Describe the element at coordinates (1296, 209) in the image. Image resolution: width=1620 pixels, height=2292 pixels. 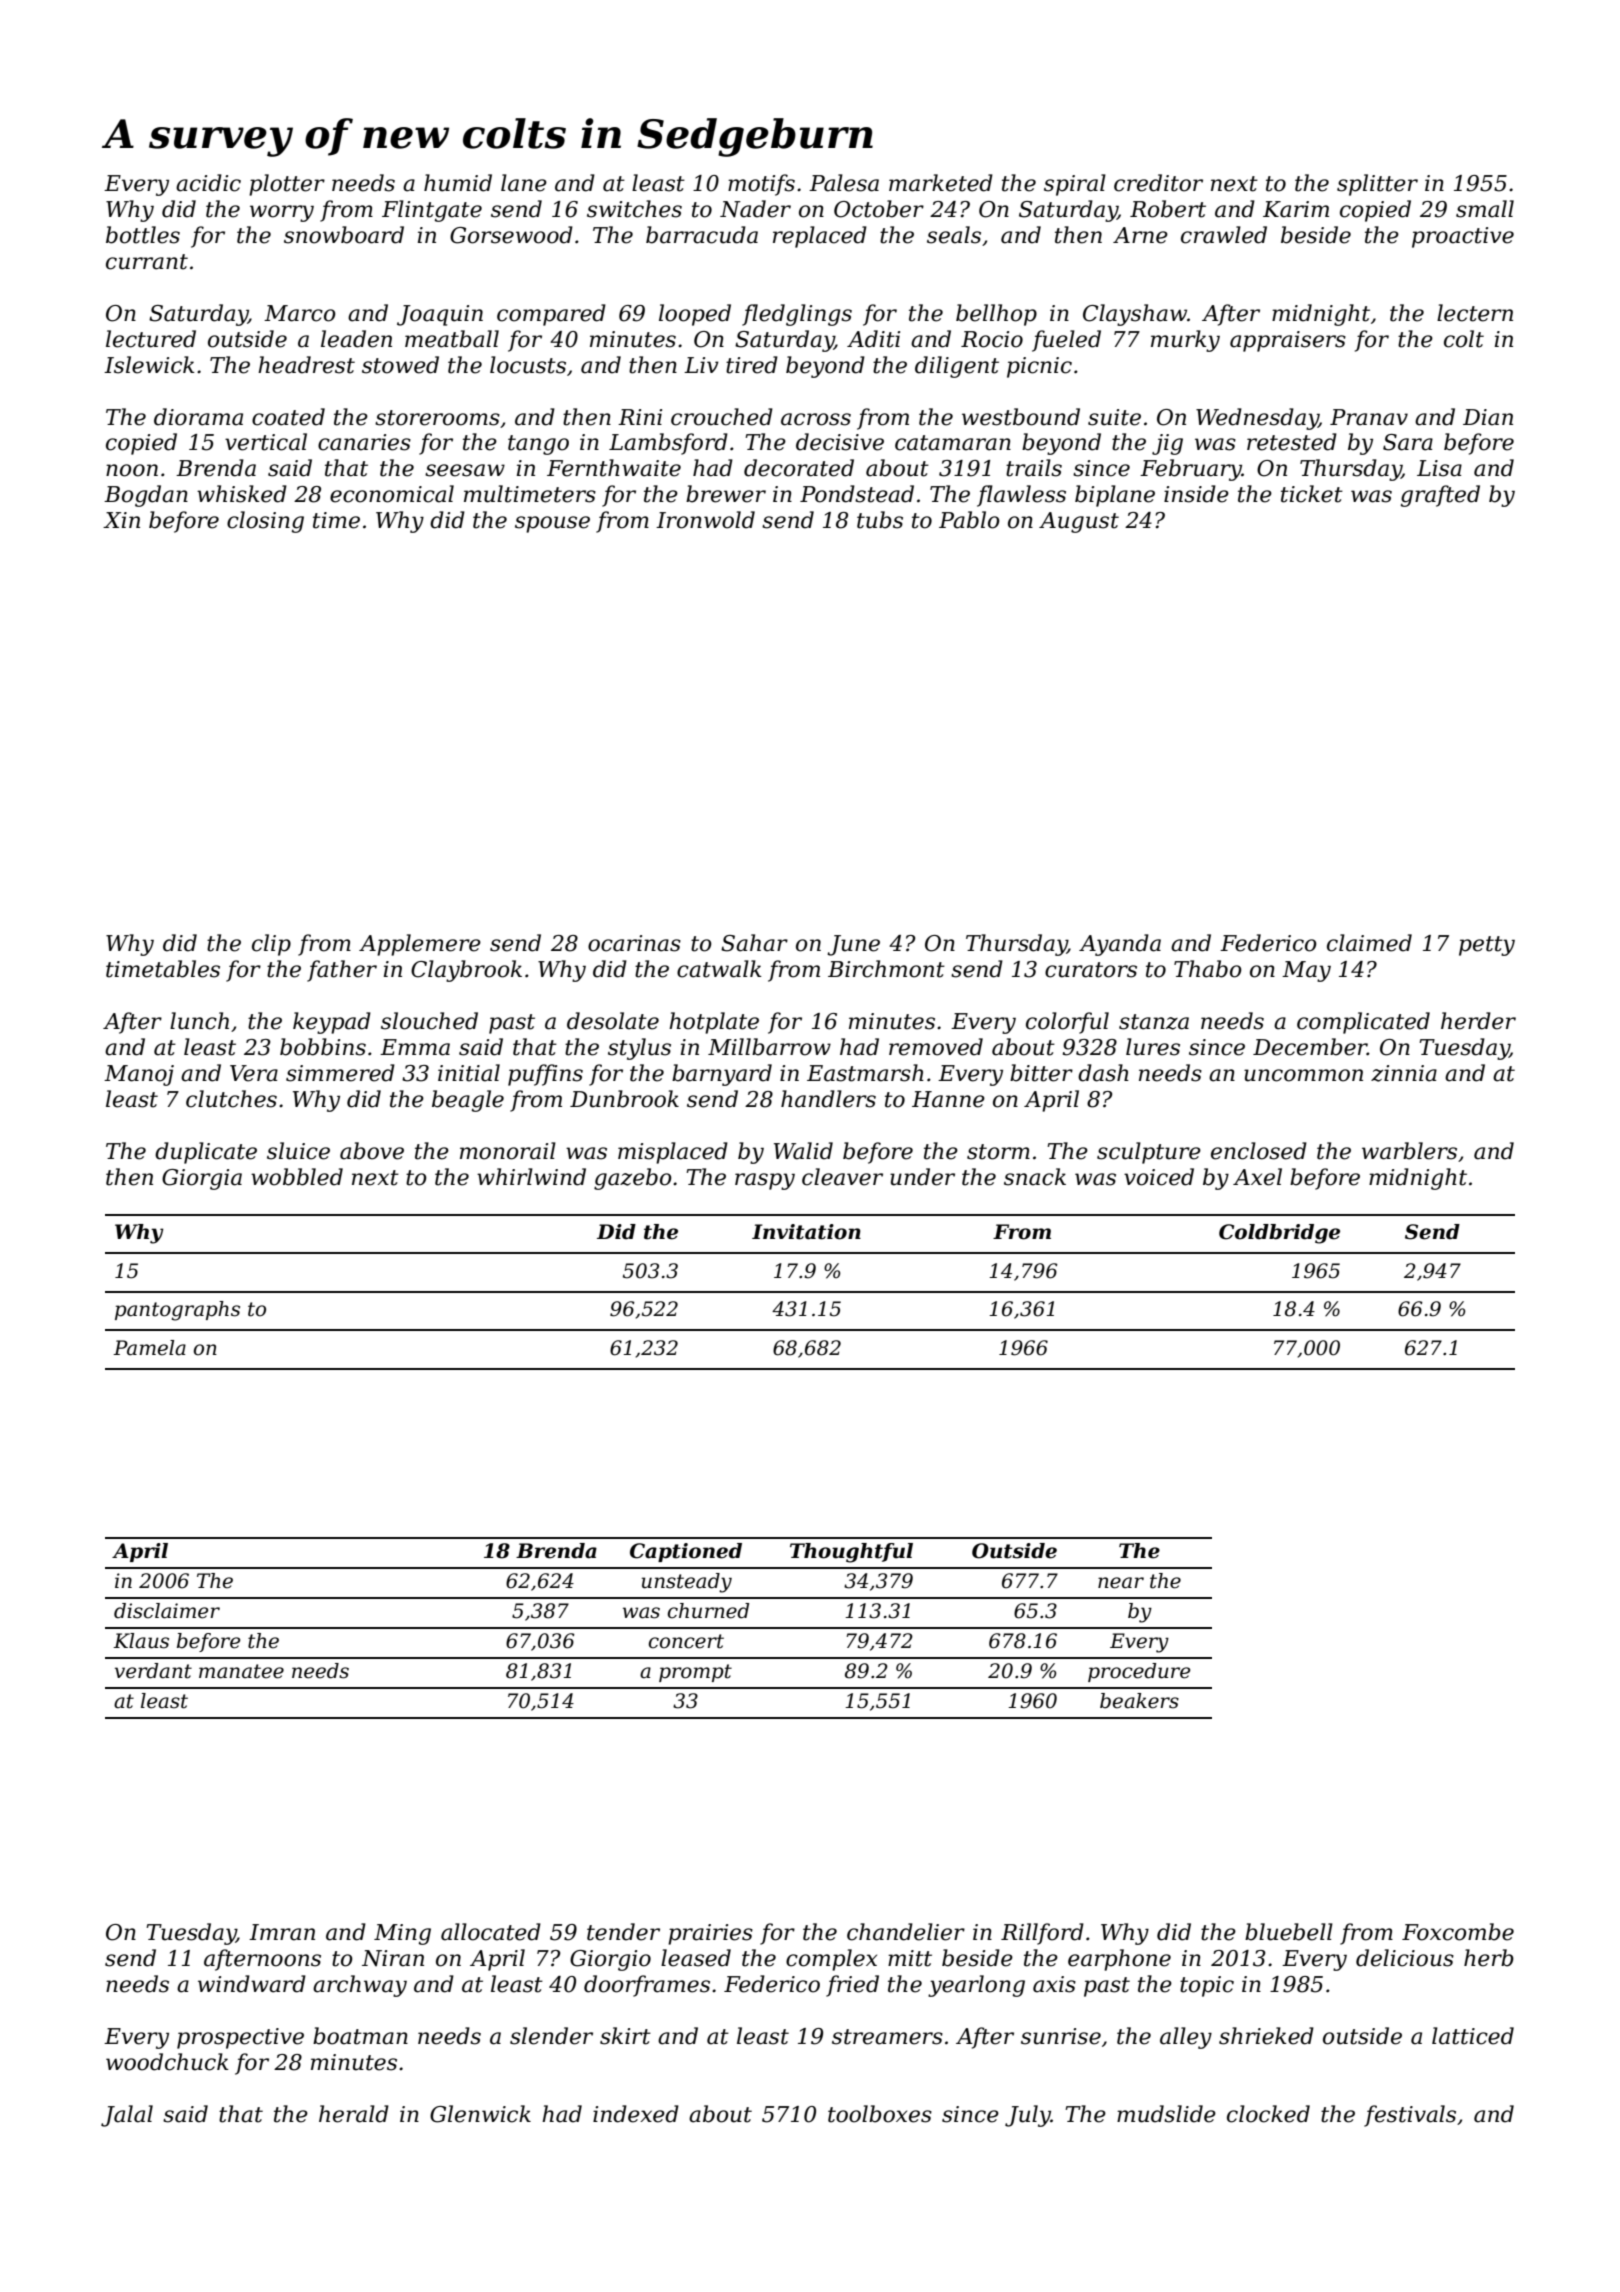
I see `Karim` at that location.
